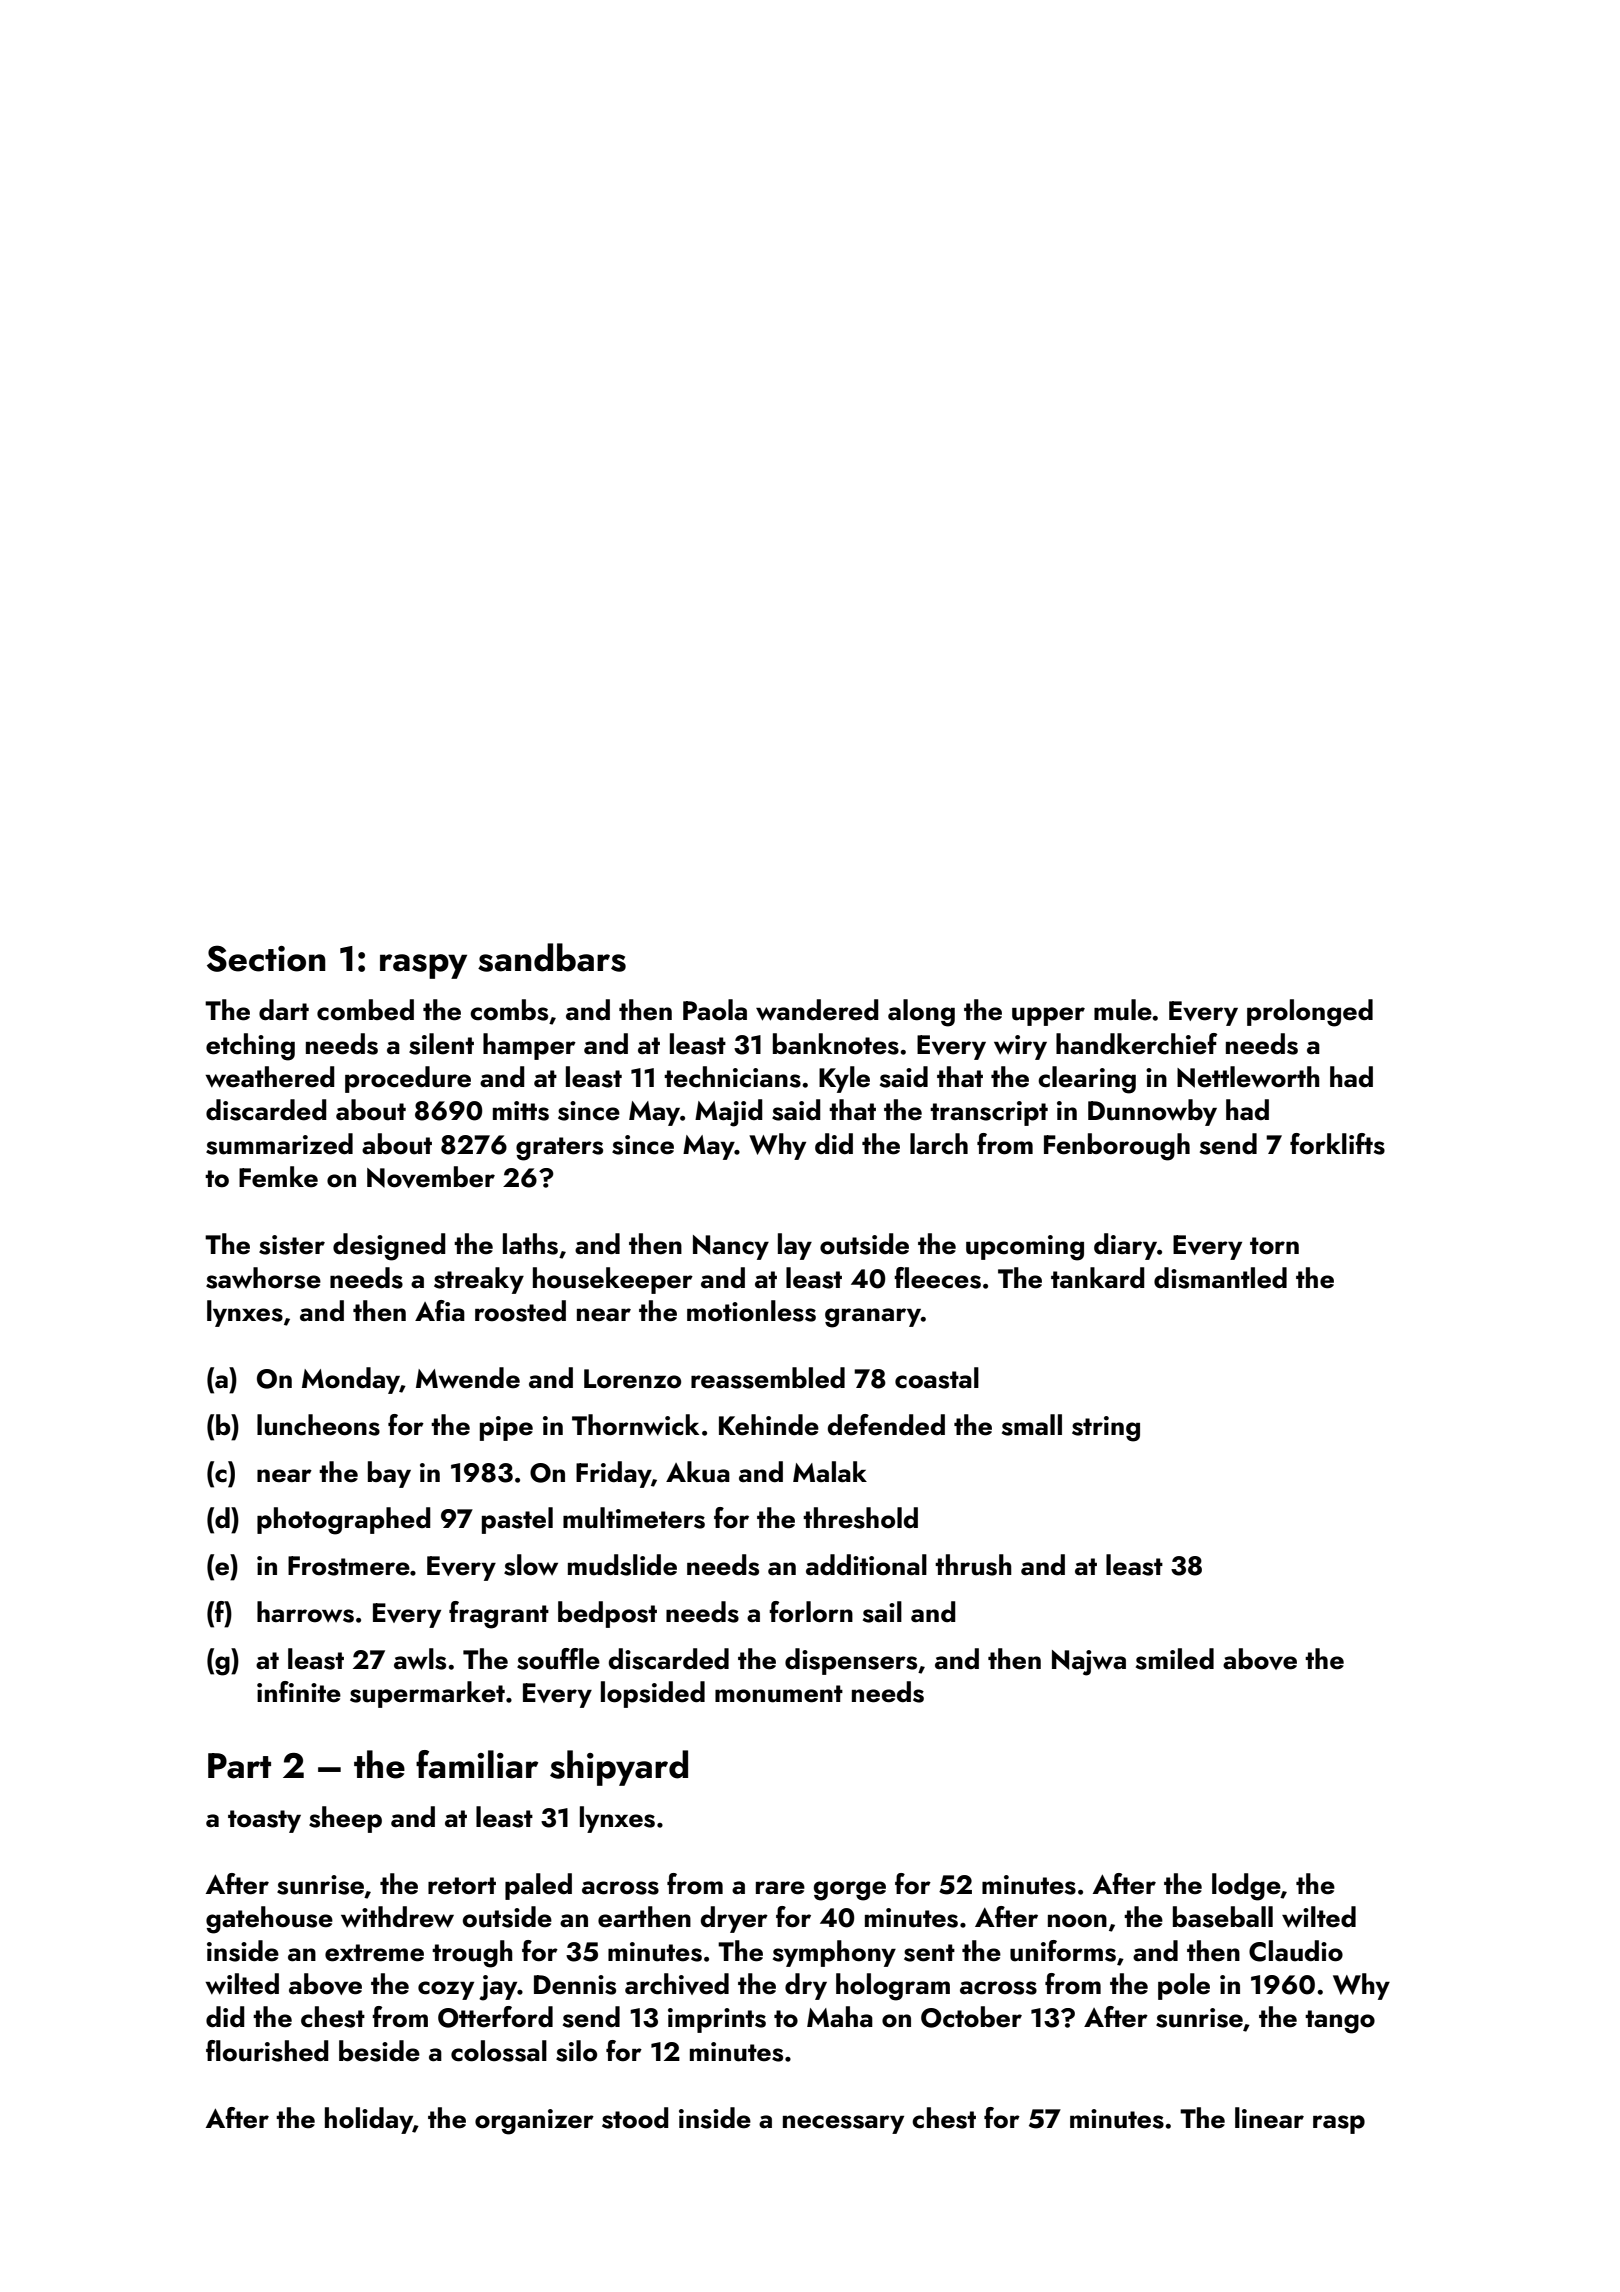 The image size is (1620, 2292). Describe the element at coordinates (921, 1013) in the screenshot. I see `along` at that location.
